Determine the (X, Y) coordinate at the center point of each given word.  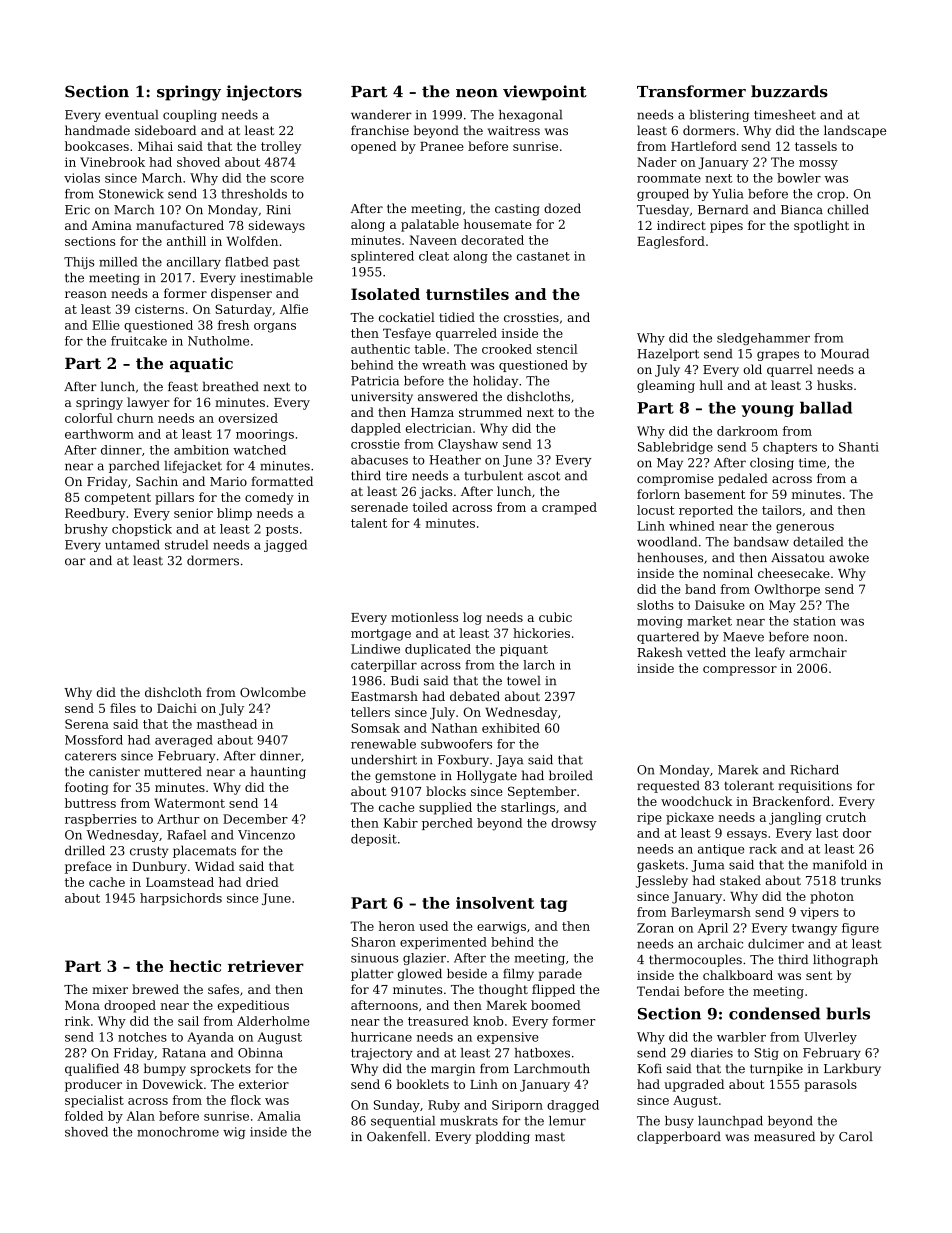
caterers (90, 756)
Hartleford (704, 146)
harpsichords (181, 899)
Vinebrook (112, 162)
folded (84, 1116)
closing (772, 464)
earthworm (99, 434)
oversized (248, 418)
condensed (774, 1013)
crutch (846, 817)
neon (477, 93)
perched (447, 824)
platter (372, 974)
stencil (557, 349)
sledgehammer (763, 339)
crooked (507, 349)
